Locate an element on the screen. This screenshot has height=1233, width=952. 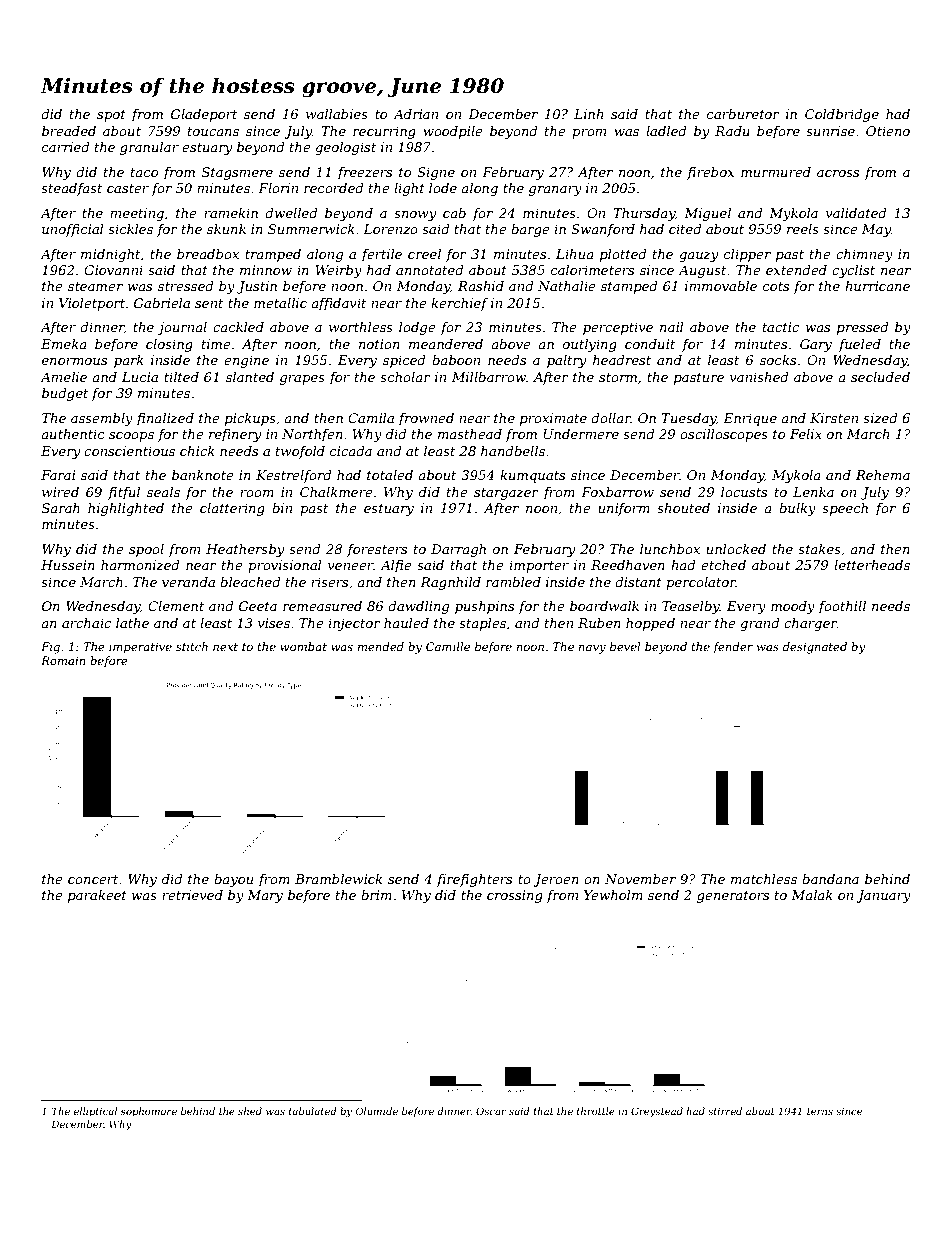
bandana is located at coordinates (830, 879).
